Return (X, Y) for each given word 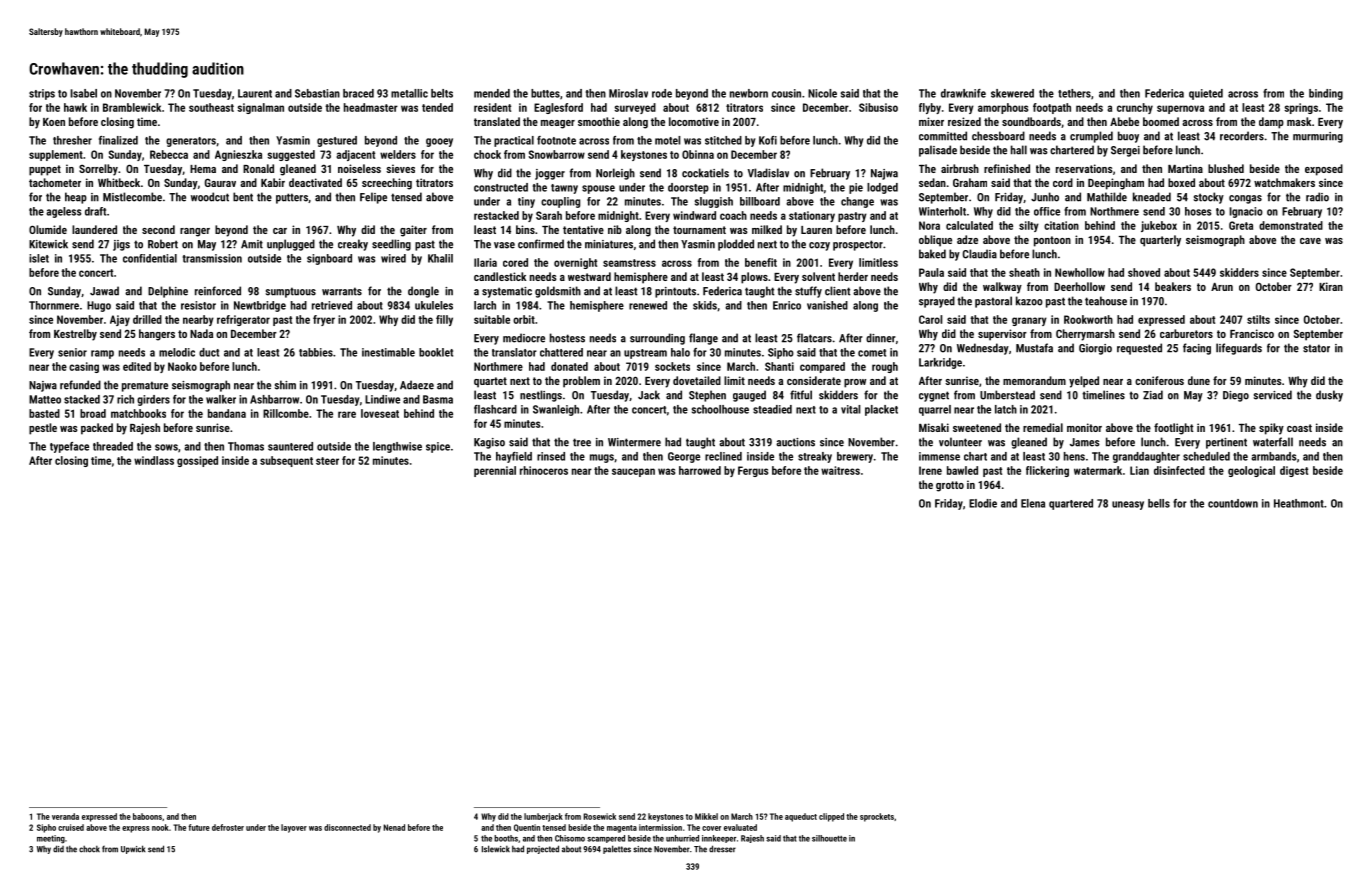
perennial (495, 471)
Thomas (246, 446)
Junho (1045, 197)
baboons (147, 816)
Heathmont (1299, 503)
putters (292, 198)
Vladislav (768, 173)
